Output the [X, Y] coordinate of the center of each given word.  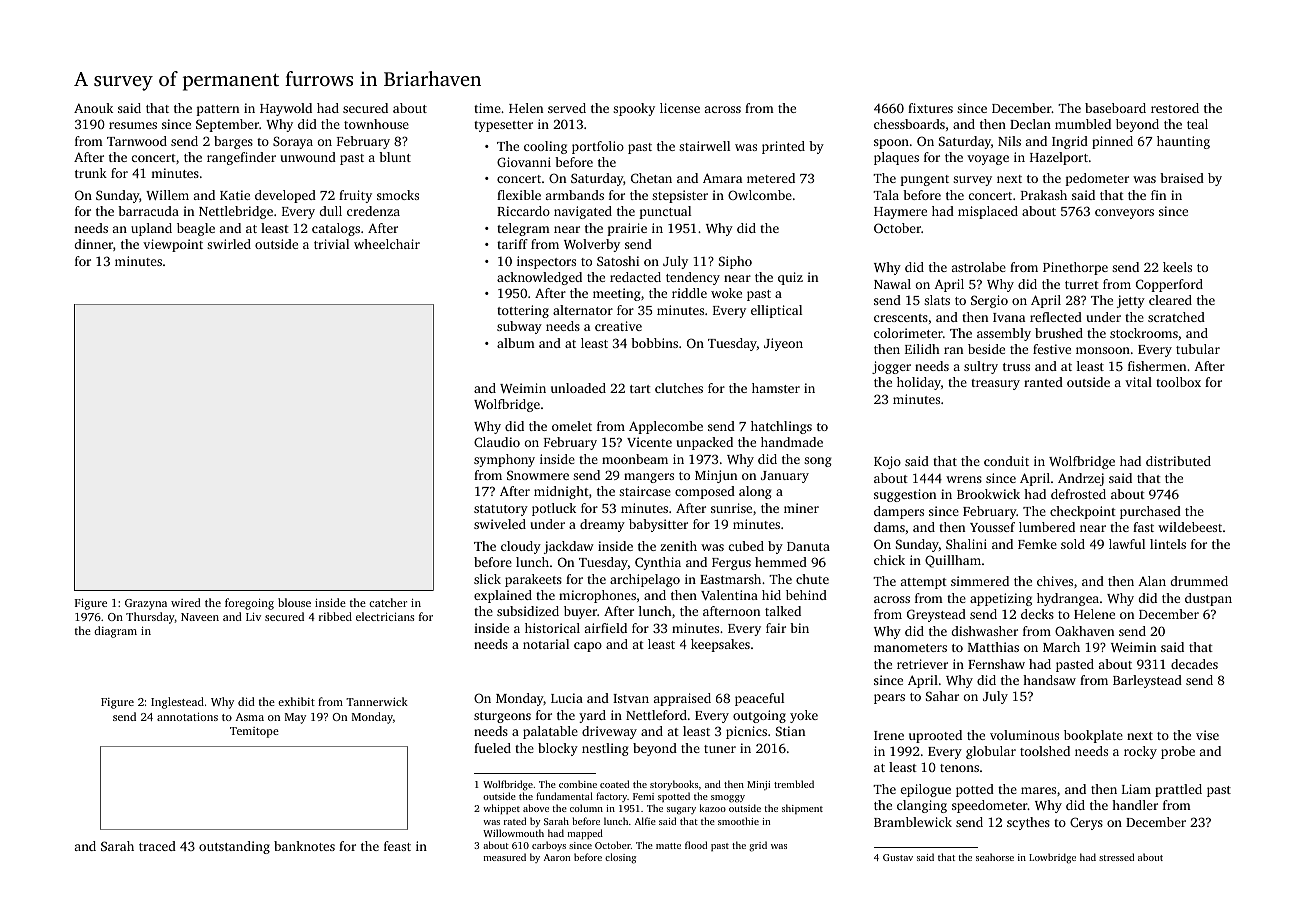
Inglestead [177, 703]
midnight [561, 492]
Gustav [898, 857]
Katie [235, 195]
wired [186, 602]
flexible [519, 195]
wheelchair [387, 244]
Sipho [735, 262]
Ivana [1009, 317]
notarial [546, 644]
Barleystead [1147, 681]
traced [157, 846]
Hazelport [1059, 158]
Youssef [992, 527]
